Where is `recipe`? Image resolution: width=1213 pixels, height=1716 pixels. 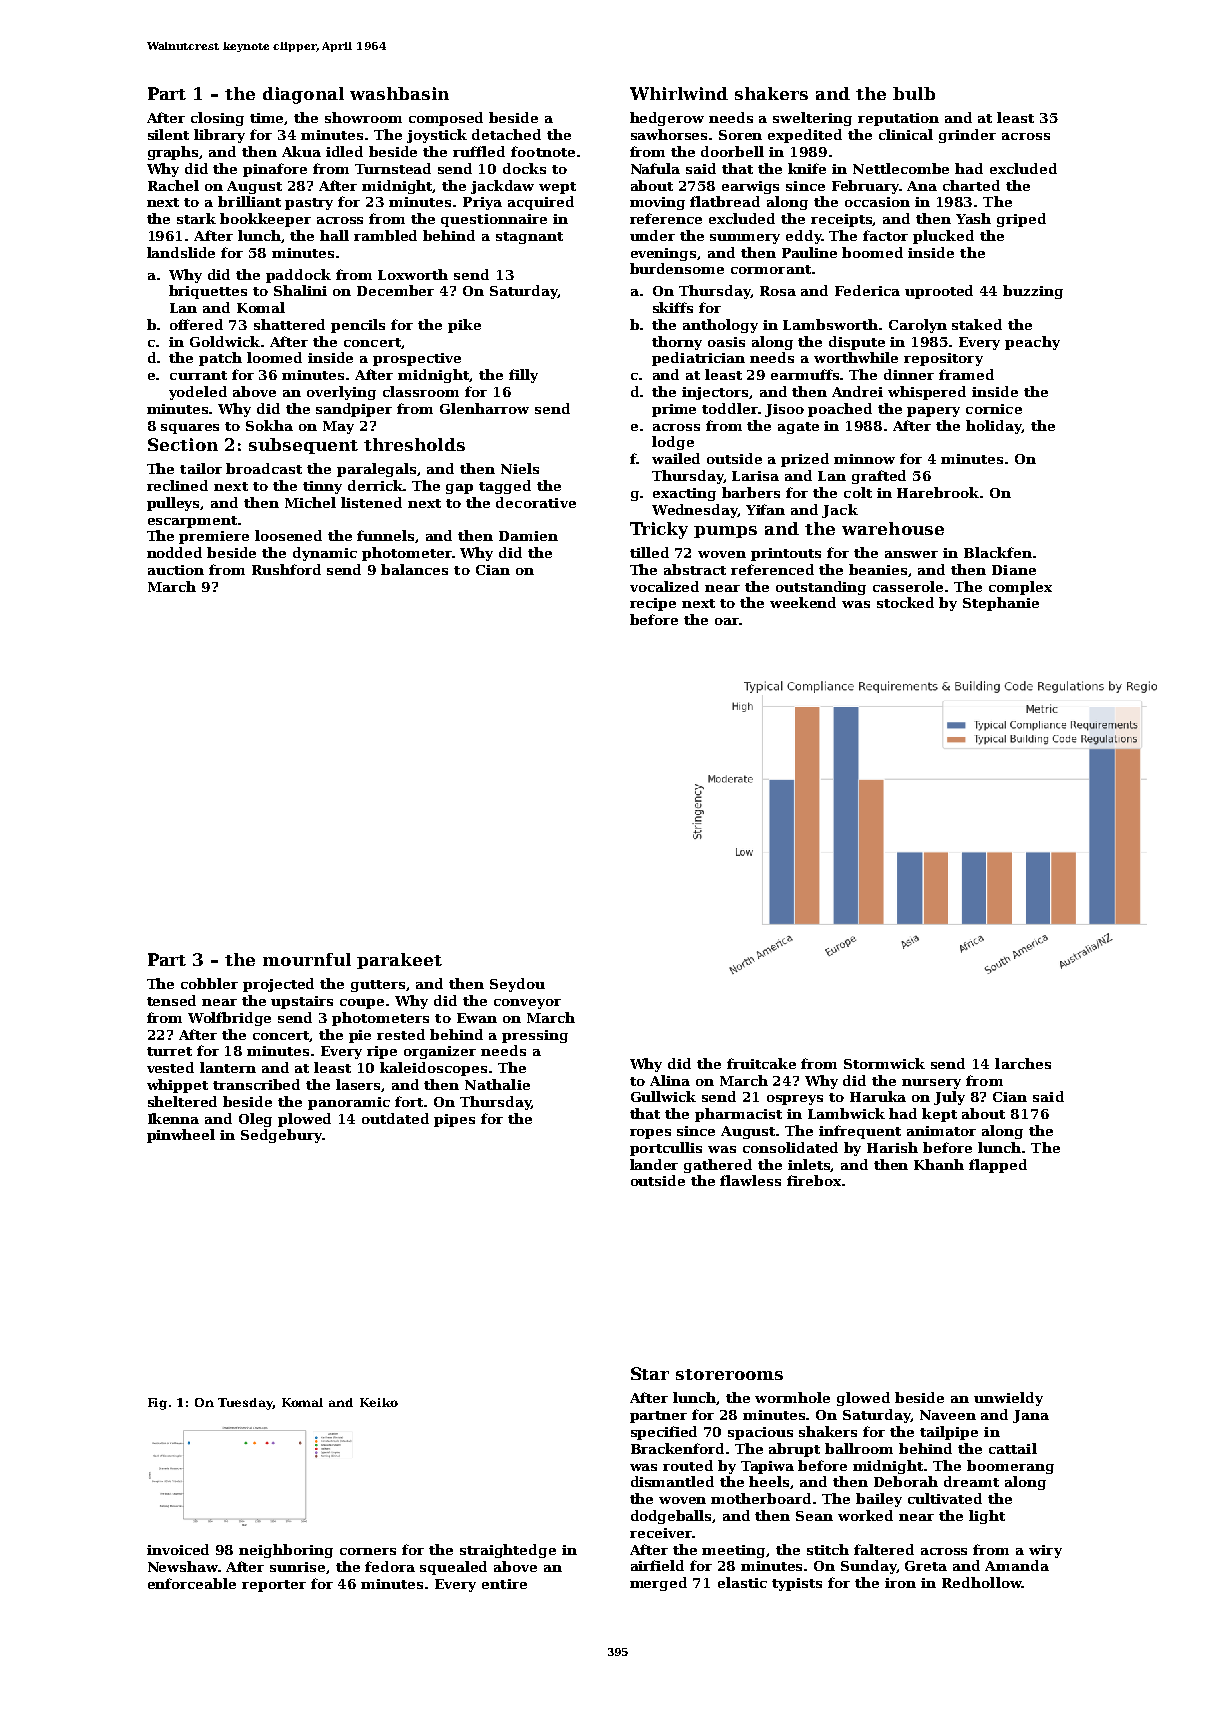 recipe is located at coordinates (653, 604).
